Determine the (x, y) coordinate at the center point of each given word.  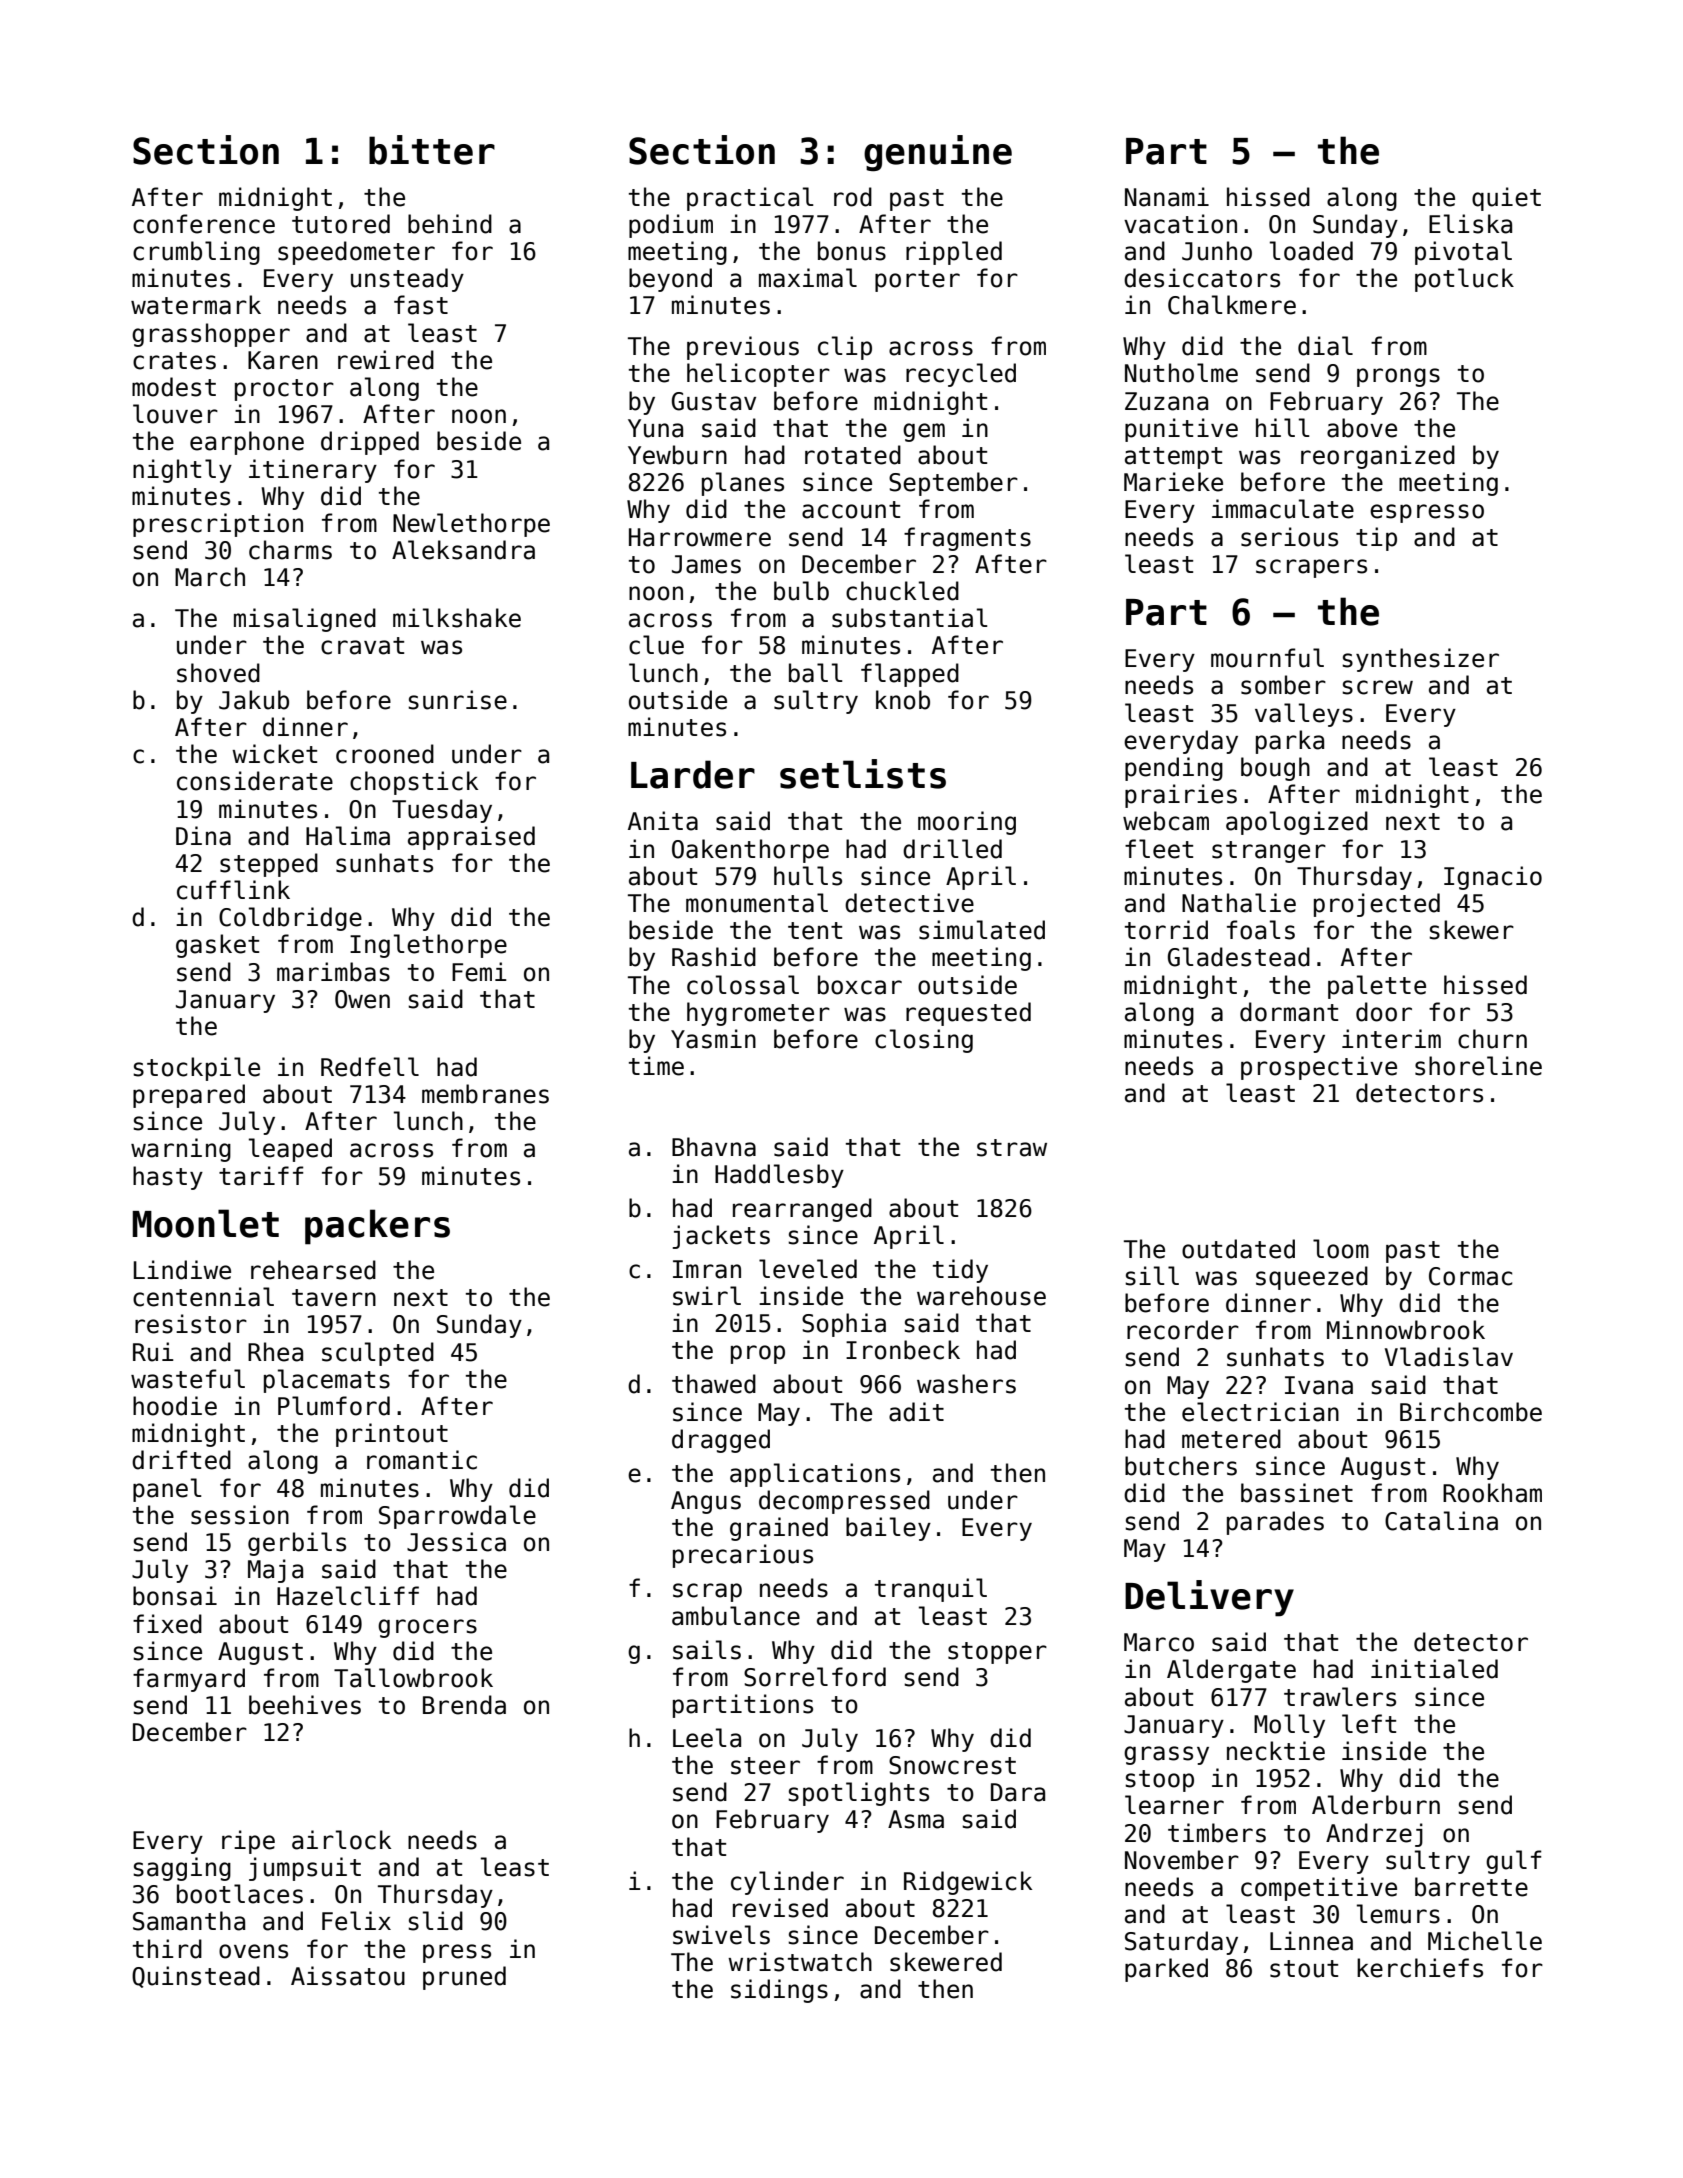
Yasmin (713, 1039)
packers (377, 1227)
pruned (464, 1978)
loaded (1311, 251)
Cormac (1470, 1276)
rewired (386, 360)
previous (743, 348)
